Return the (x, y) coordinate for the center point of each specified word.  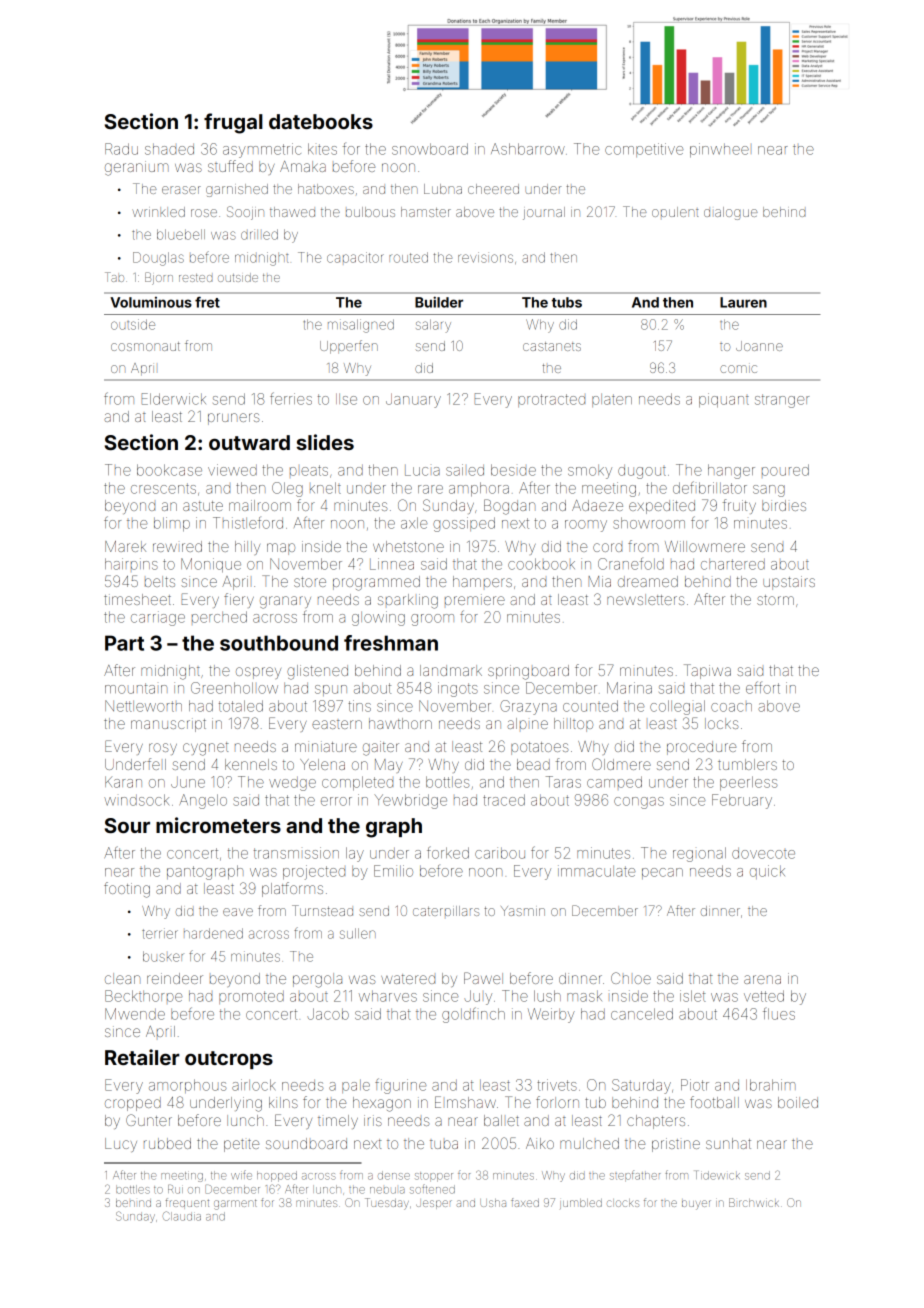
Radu (121, 149)
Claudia (182, 1216)
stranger (782, 401)
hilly (247, 548)
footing (127, 890)
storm (775, 600)
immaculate (596, 871)
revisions (485, 257)
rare (430, 489)
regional (699, 854)
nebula (387, 1190)
